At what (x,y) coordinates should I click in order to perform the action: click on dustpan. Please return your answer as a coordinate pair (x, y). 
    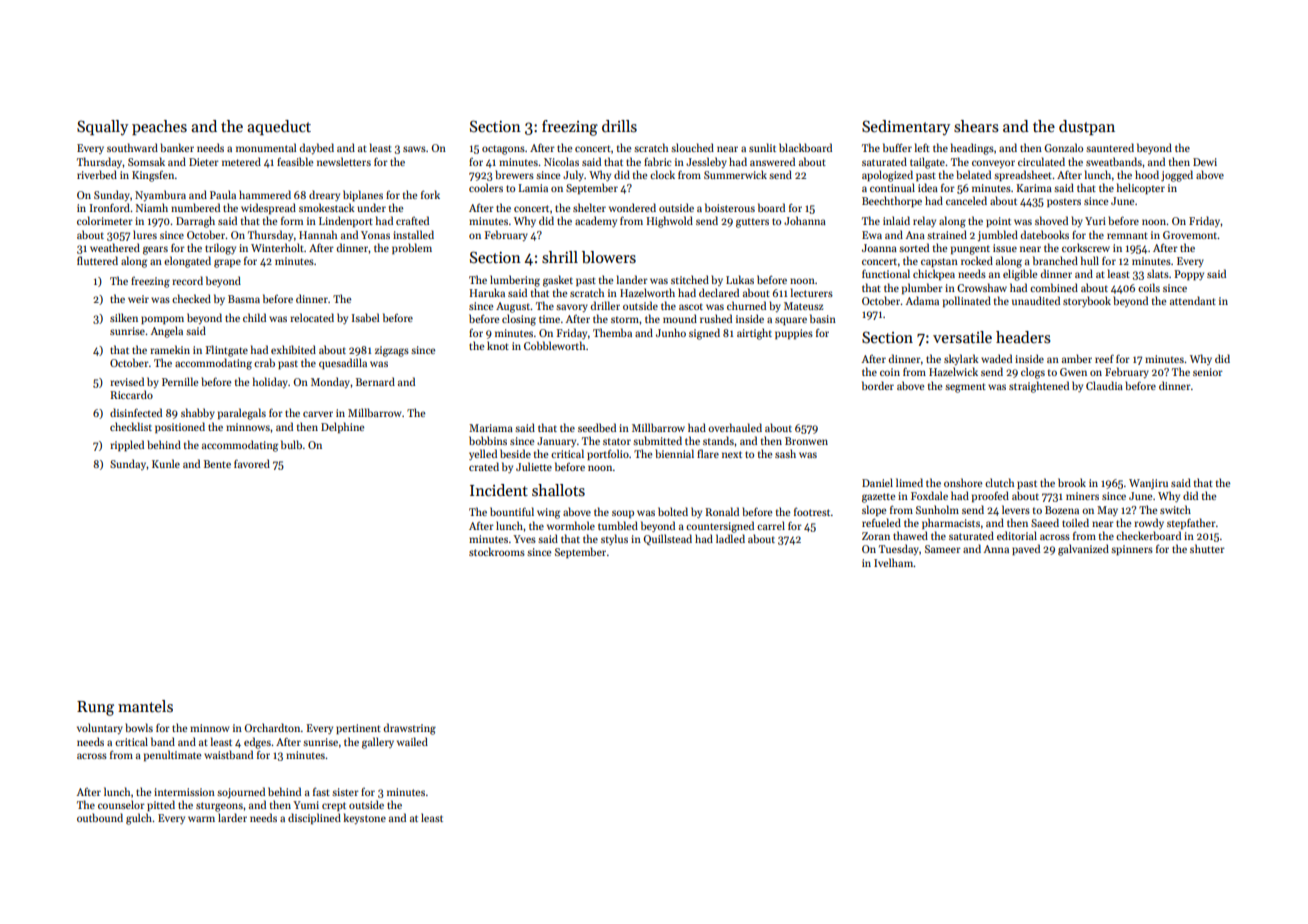
    Looking at the image, I should click on (1087, 127).
